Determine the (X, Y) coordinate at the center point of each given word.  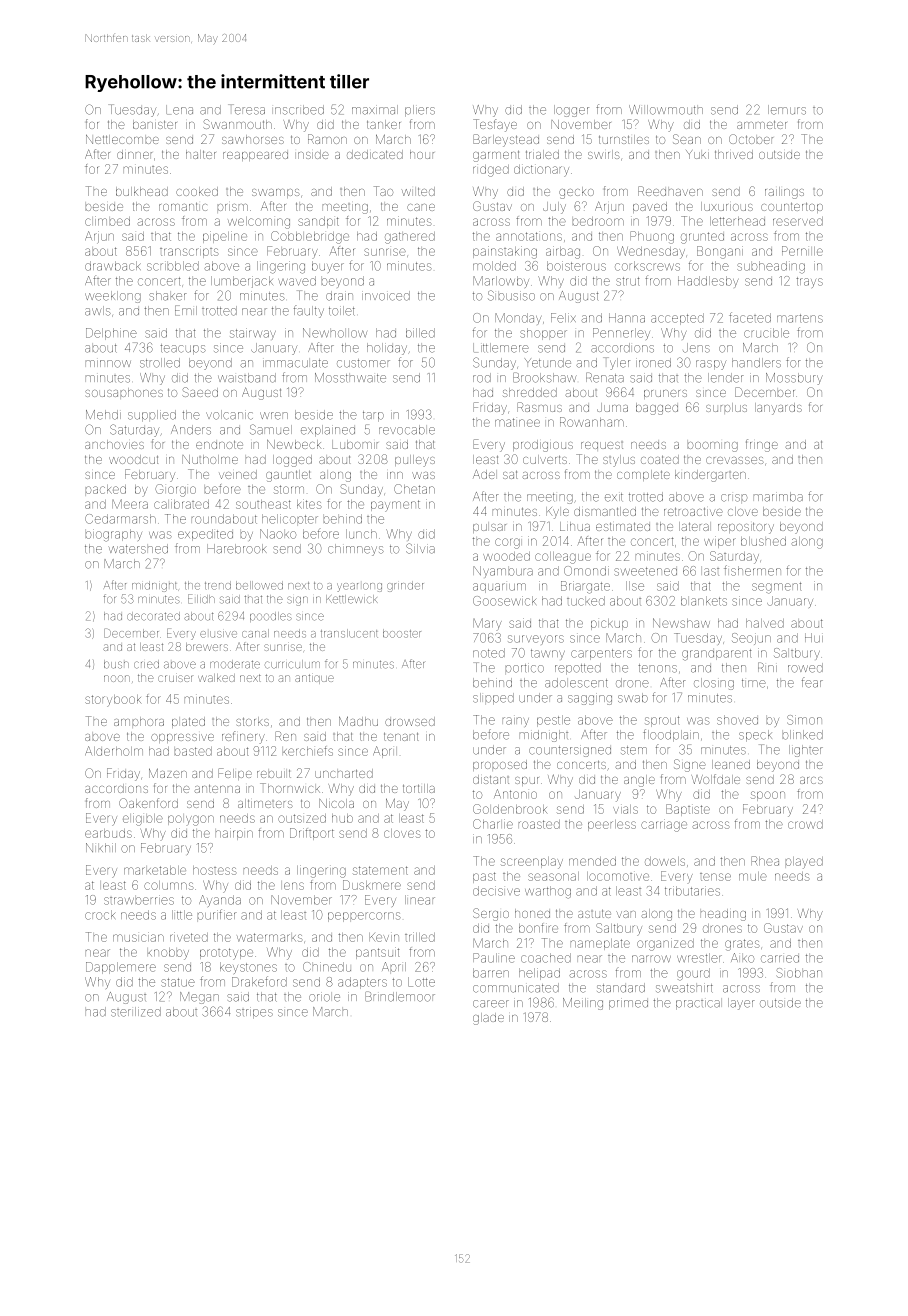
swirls (604, 154)
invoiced (386, 296)
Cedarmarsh (120, 519)
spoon (768, 796)
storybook (113, 701)
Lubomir (355, 444)
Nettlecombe (122, 139)
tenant (401, 737)
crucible (766, 333)
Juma (612, 407)
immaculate (295, 363)
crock (100, 915)
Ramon (327, 139)
